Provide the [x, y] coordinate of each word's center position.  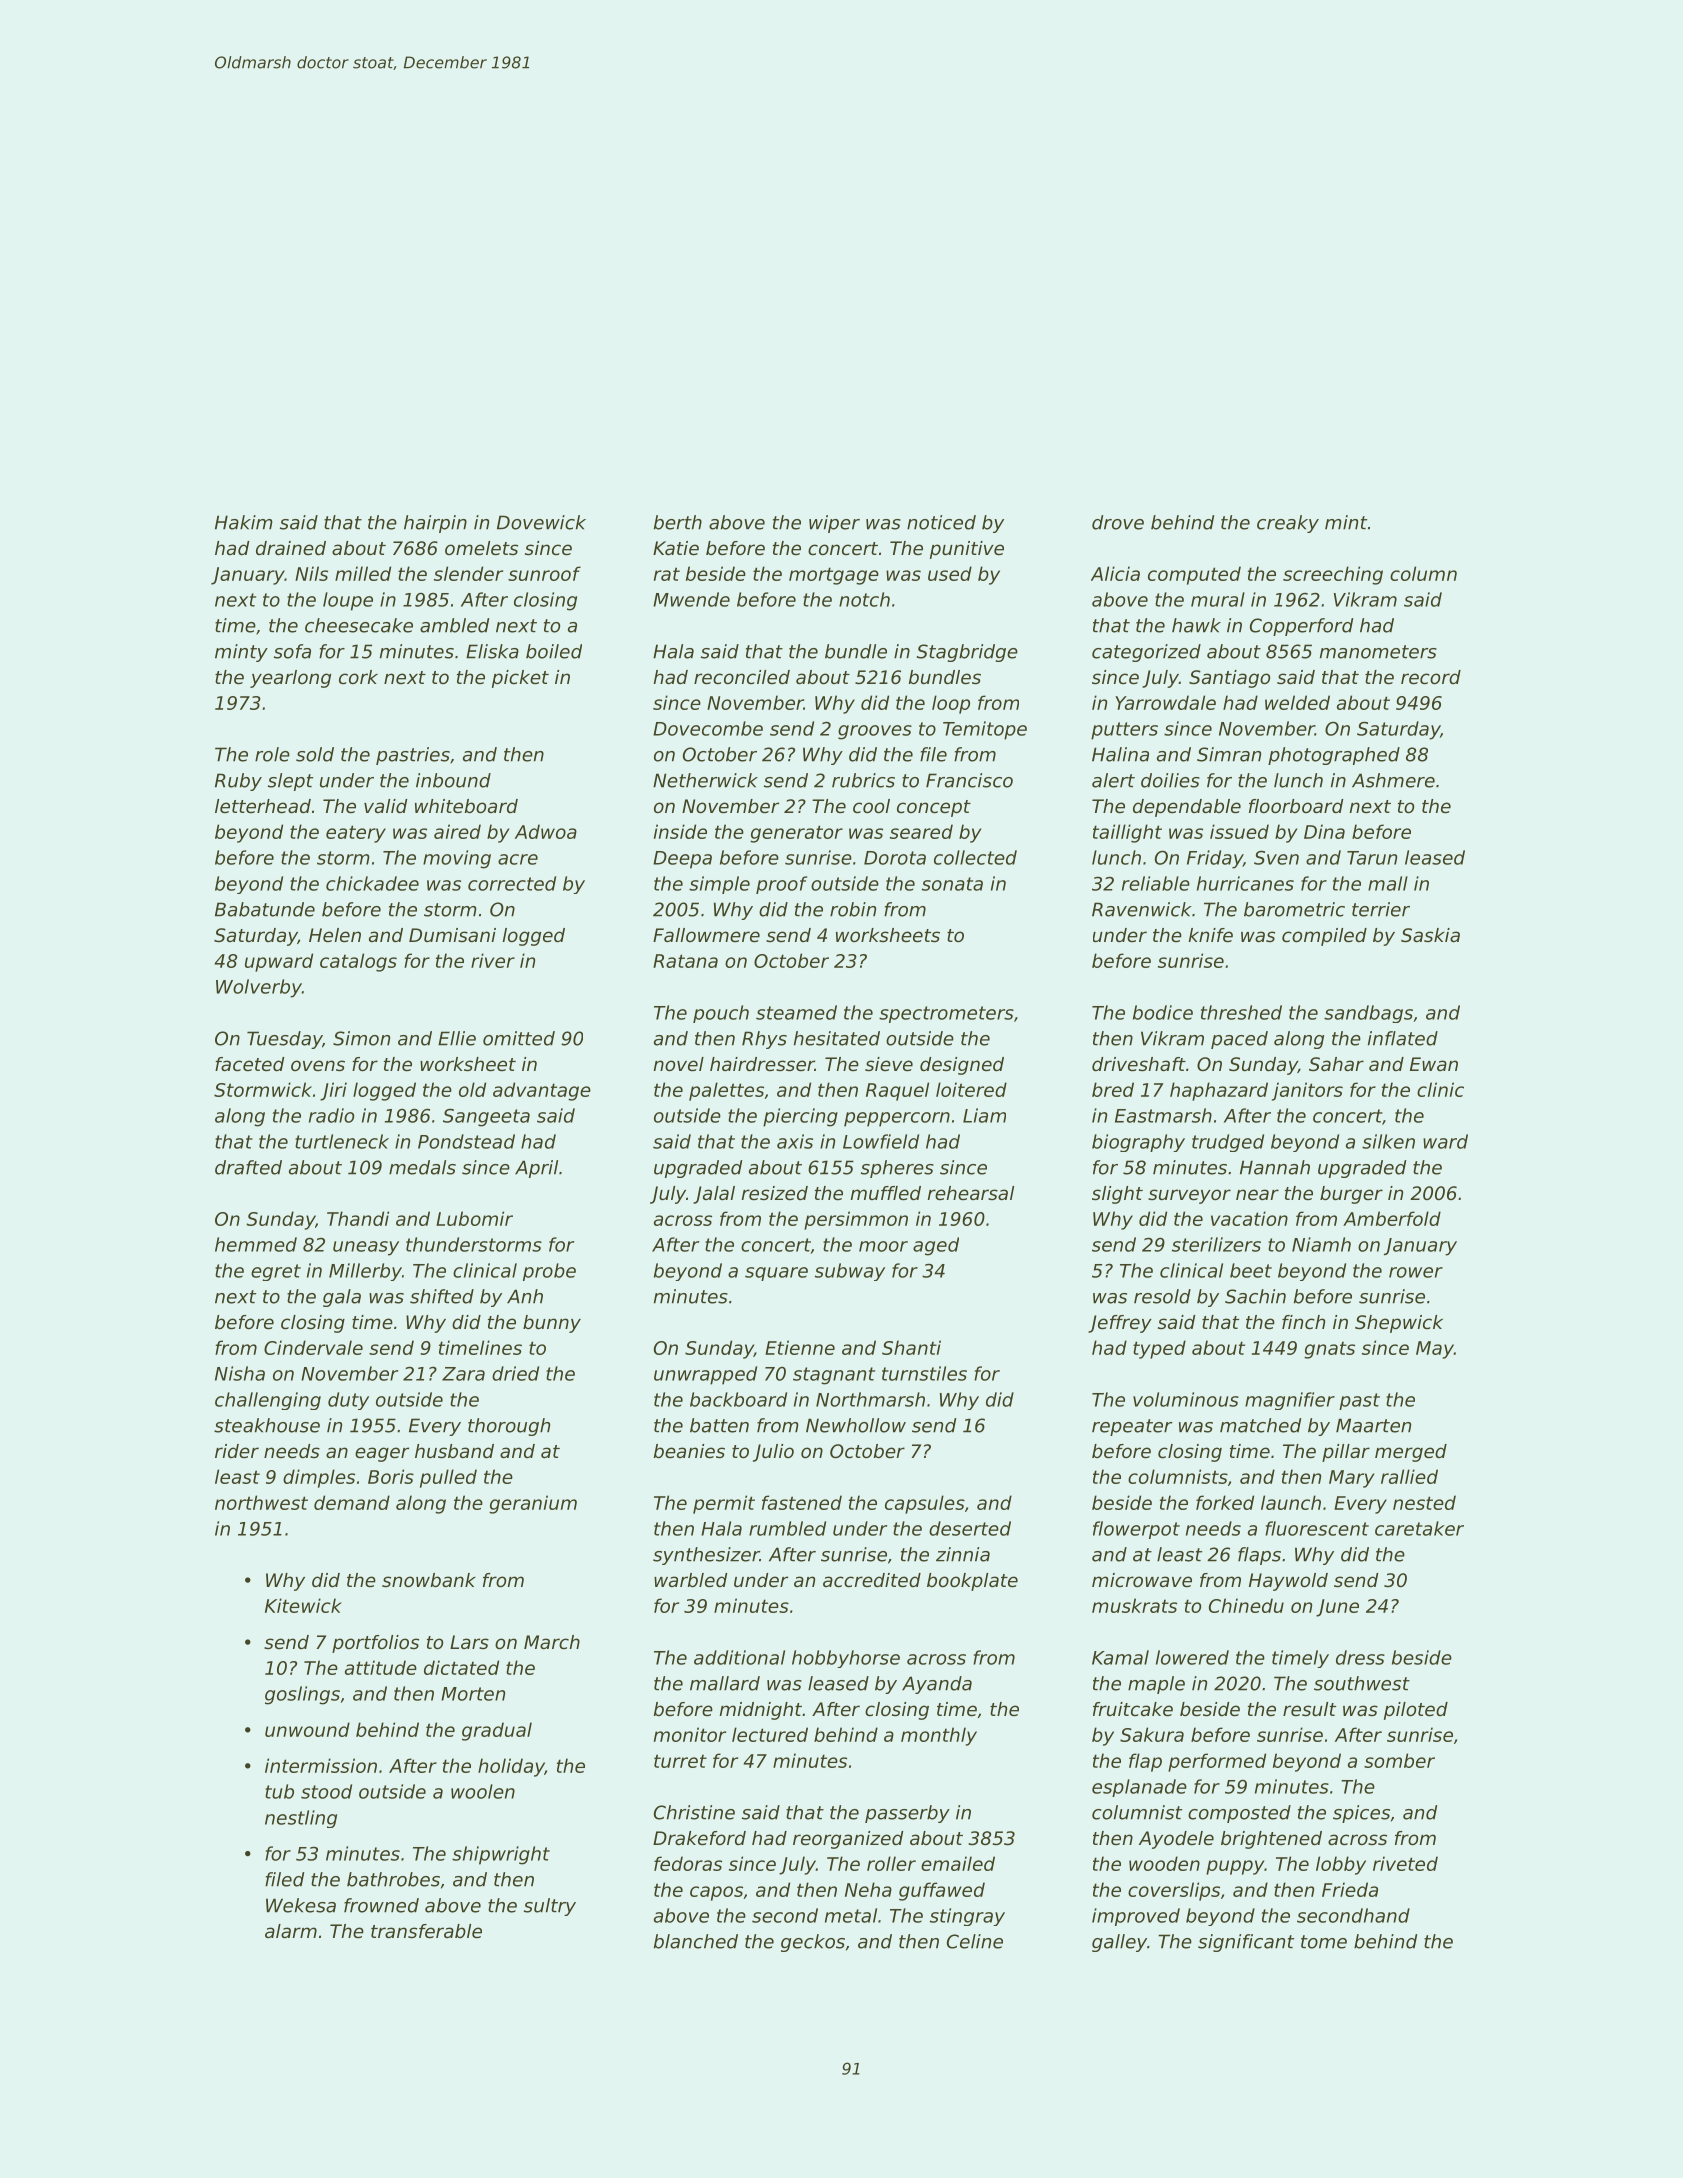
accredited [872, 1580]
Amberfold [1392, 1218]
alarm [291, 1931]
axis [795, 1141]
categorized [1146, 653]
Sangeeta [486, 1118]
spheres [897, 1169]
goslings [302, 1695]
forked [1225, 1502]
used [950, 573]
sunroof [544, 573]
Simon [361, 1038]
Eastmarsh [1163, 1115]
